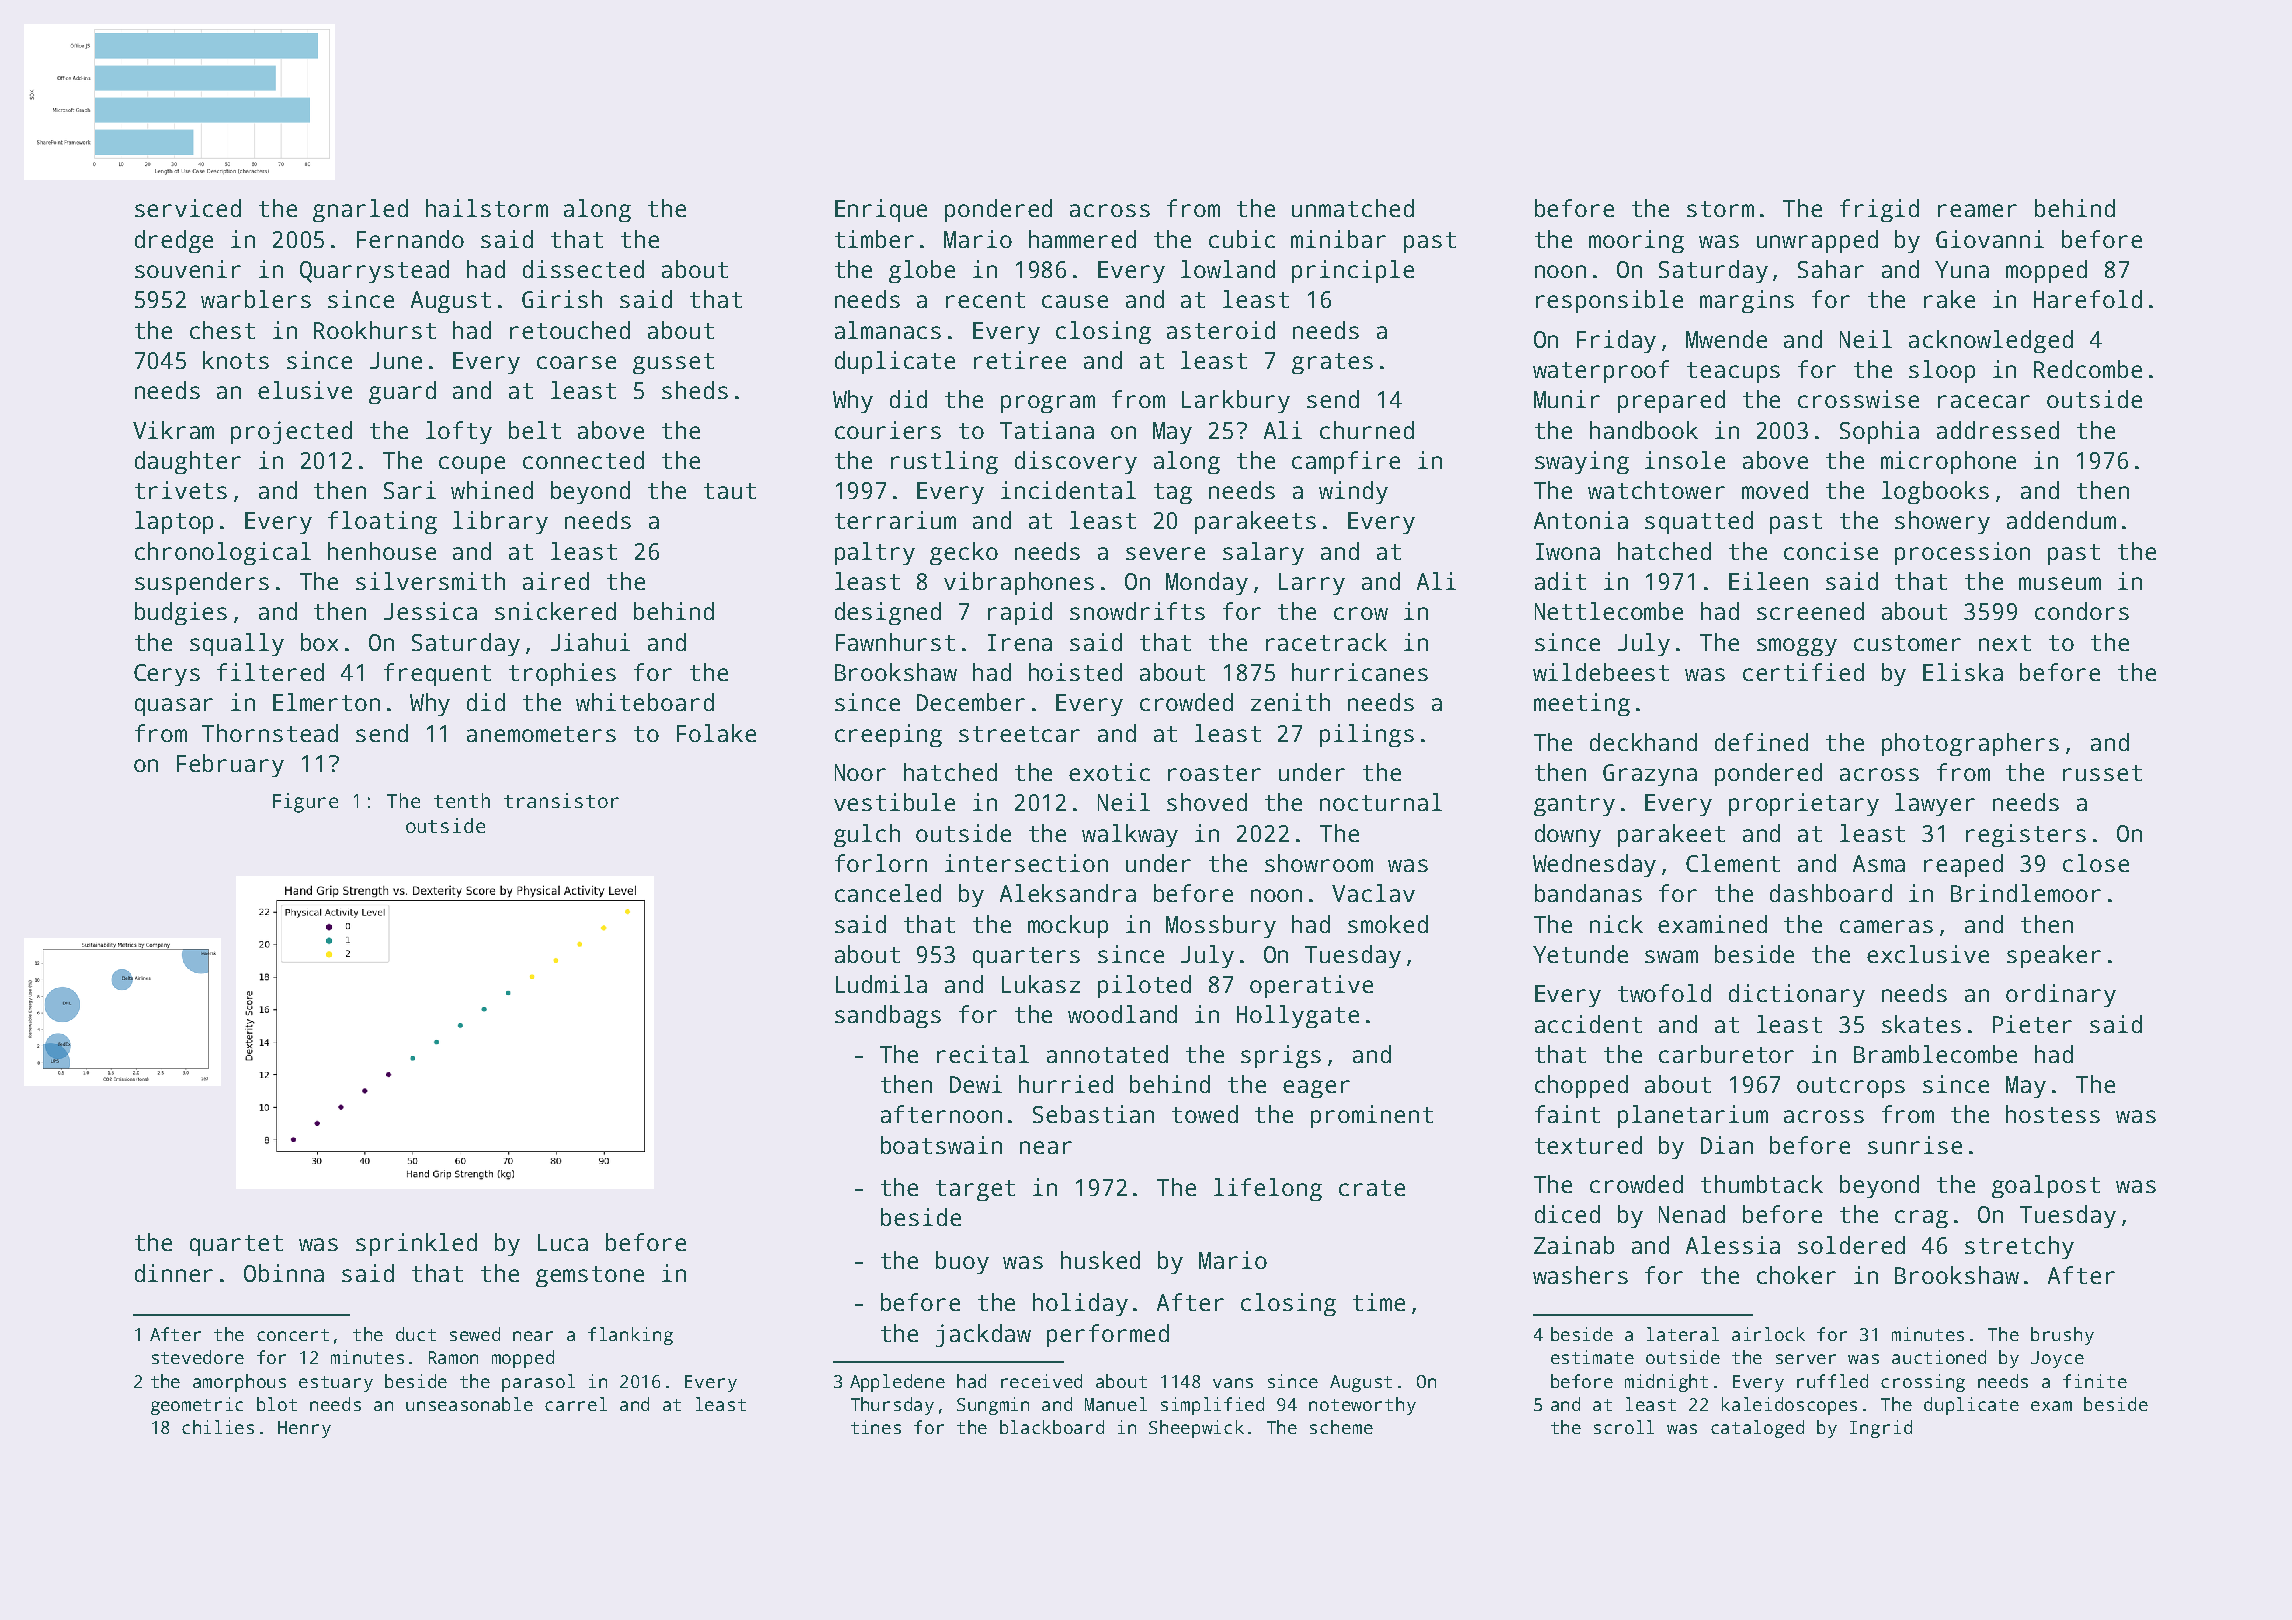 The image size is (2292, 1620). Describe the element at coordinates (1362, 1406) in the screenshot. I see `noteworthy` at that location.
